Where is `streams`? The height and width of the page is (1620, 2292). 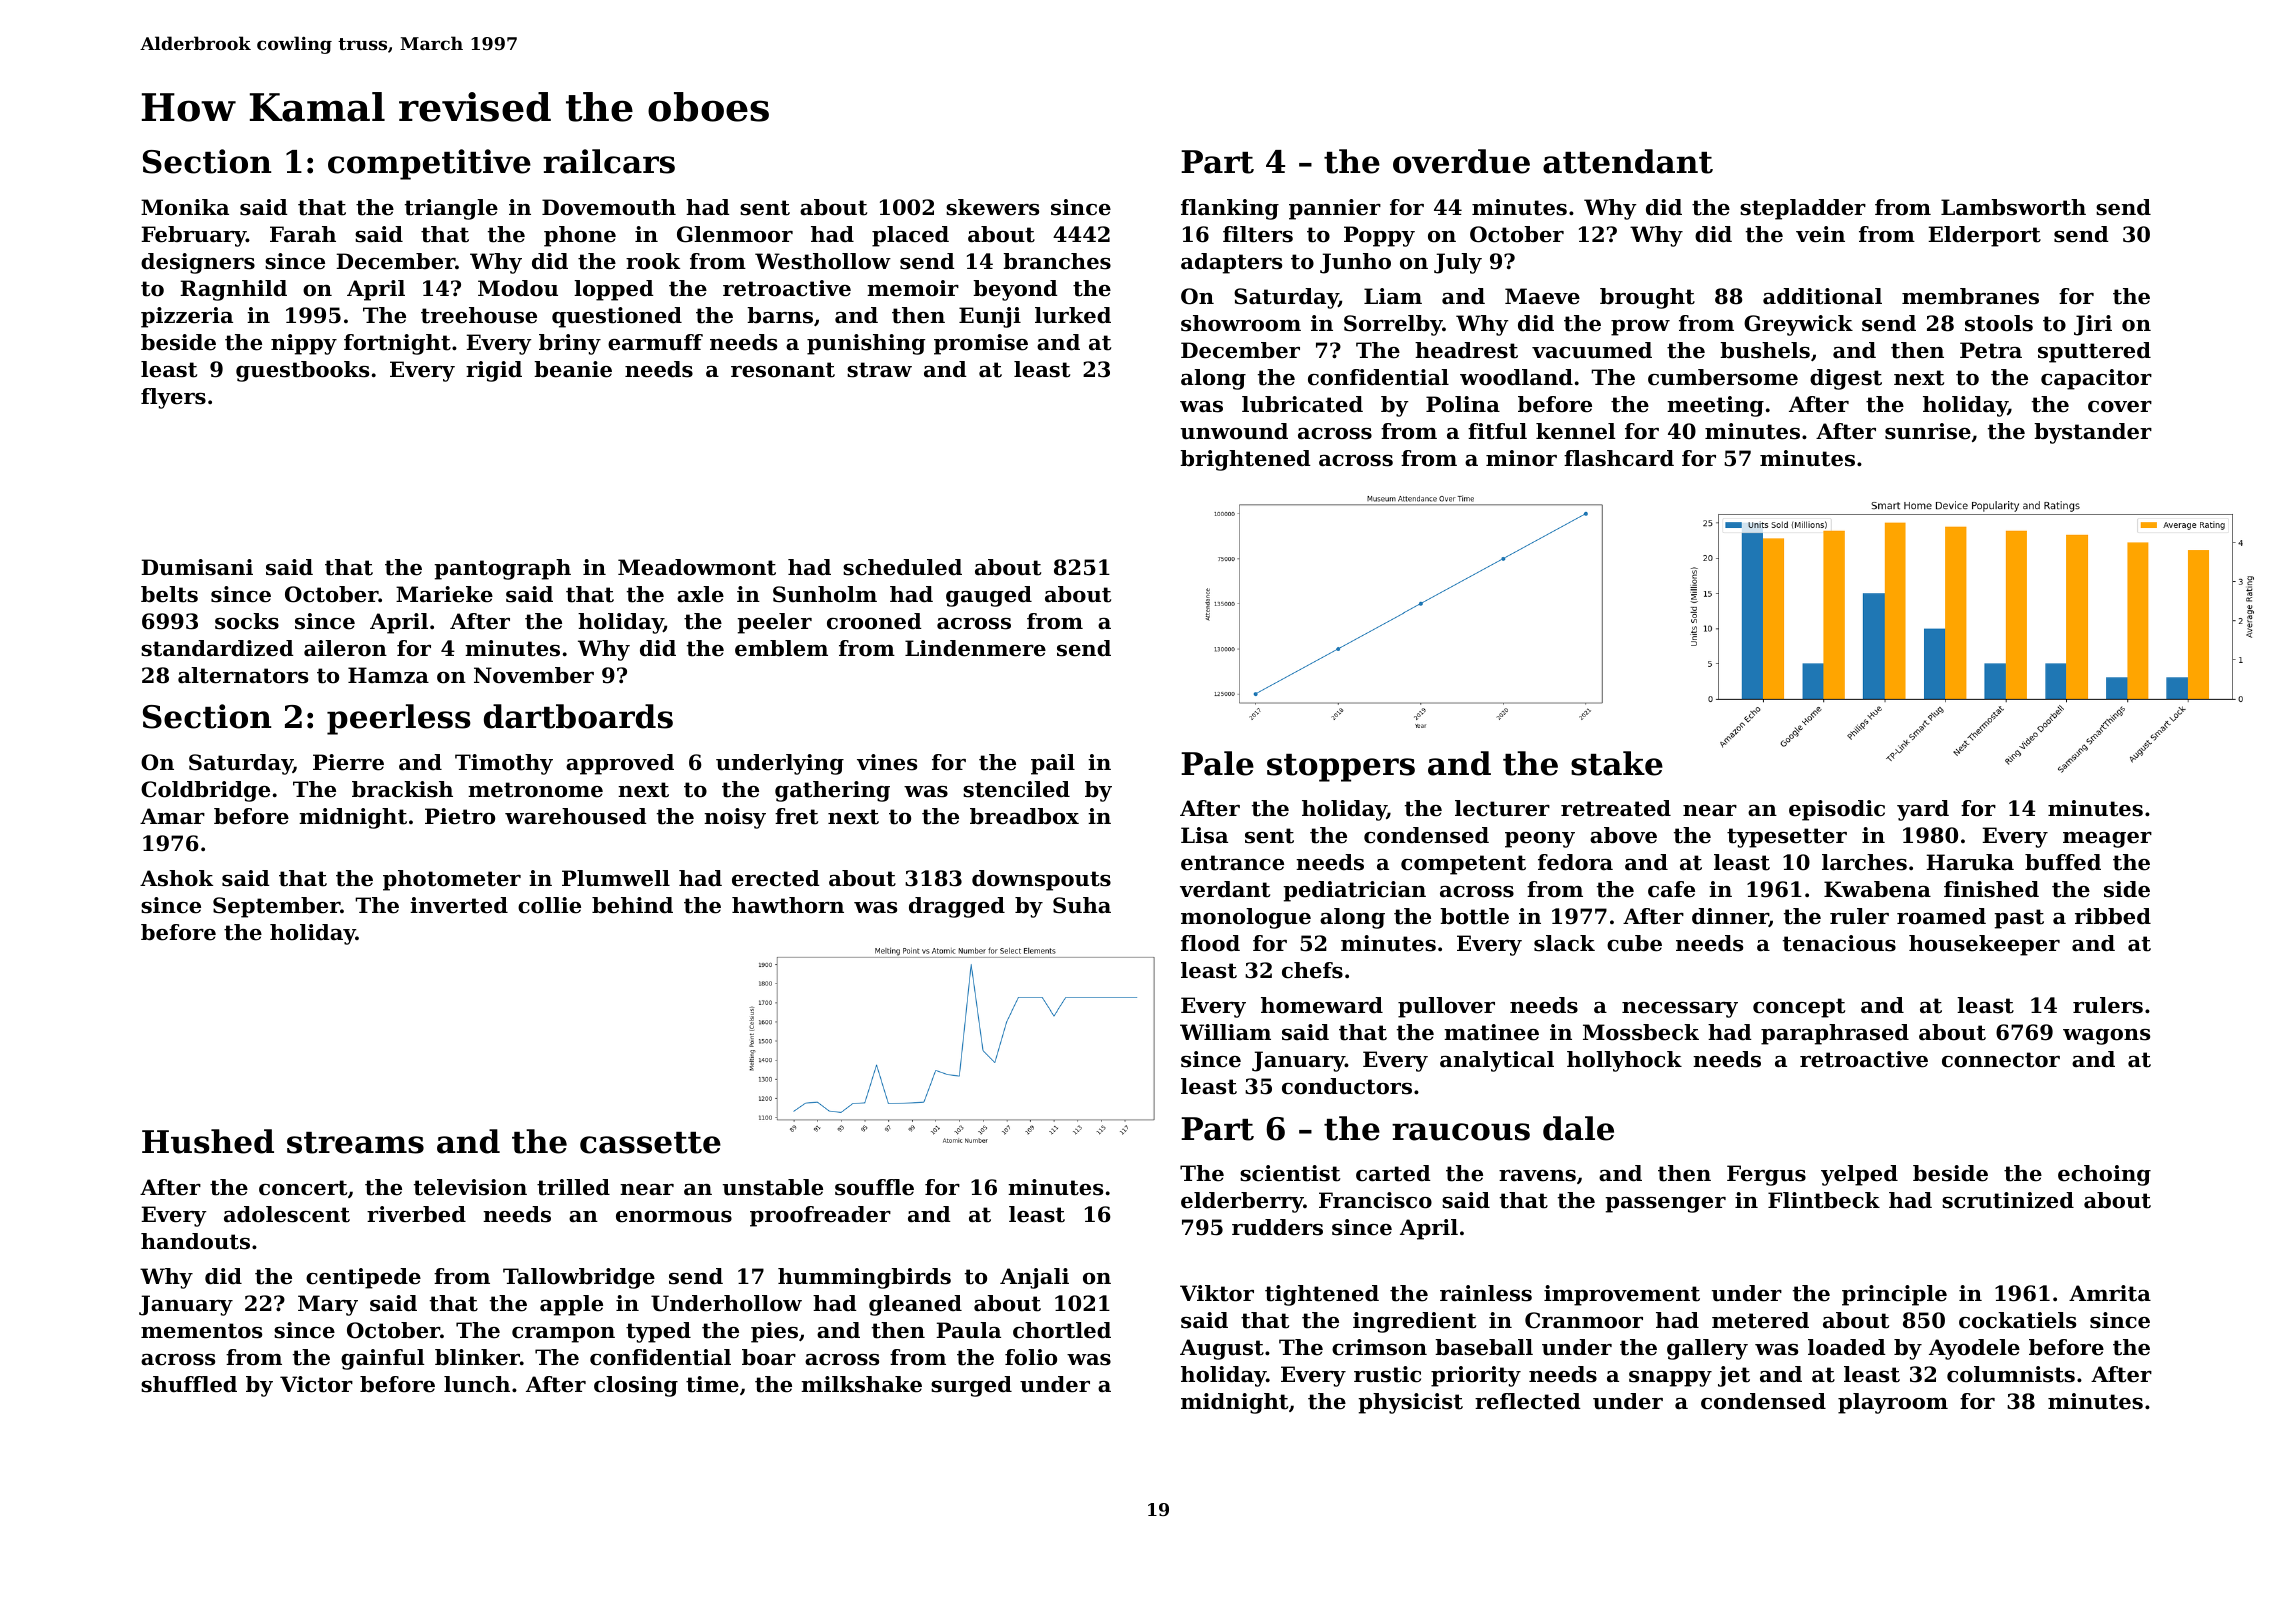
streams is located at coordinates (355, 1143).
